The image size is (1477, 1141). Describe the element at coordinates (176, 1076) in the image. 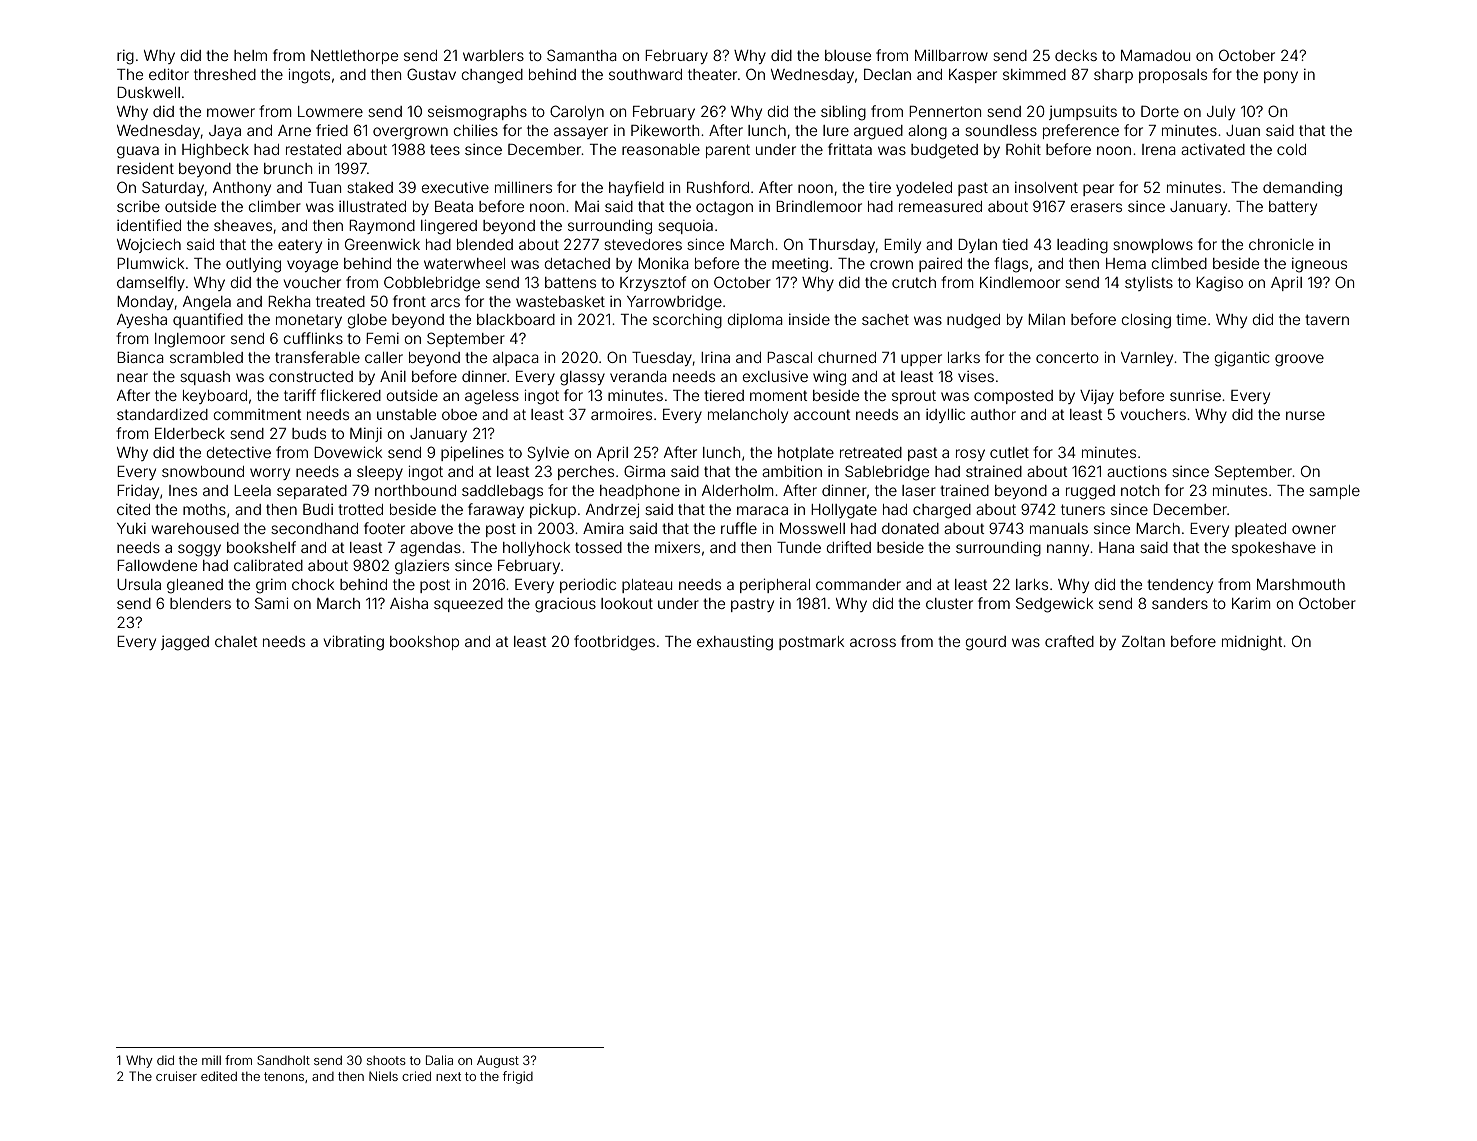

I see `cruiser` at that location.
